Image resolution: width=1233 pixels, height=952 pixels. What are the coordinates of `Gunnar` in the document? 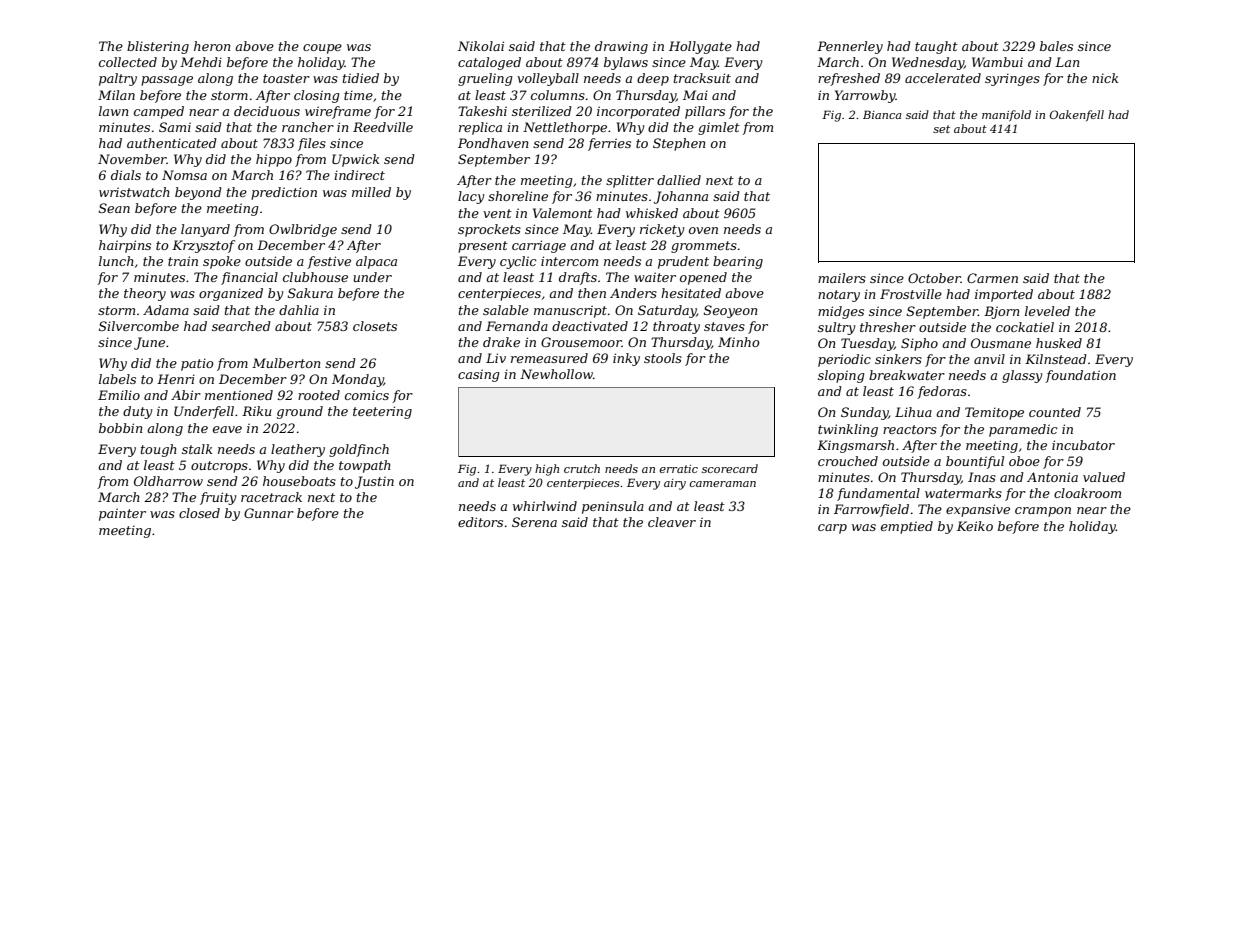 It's located at (269, 513).
